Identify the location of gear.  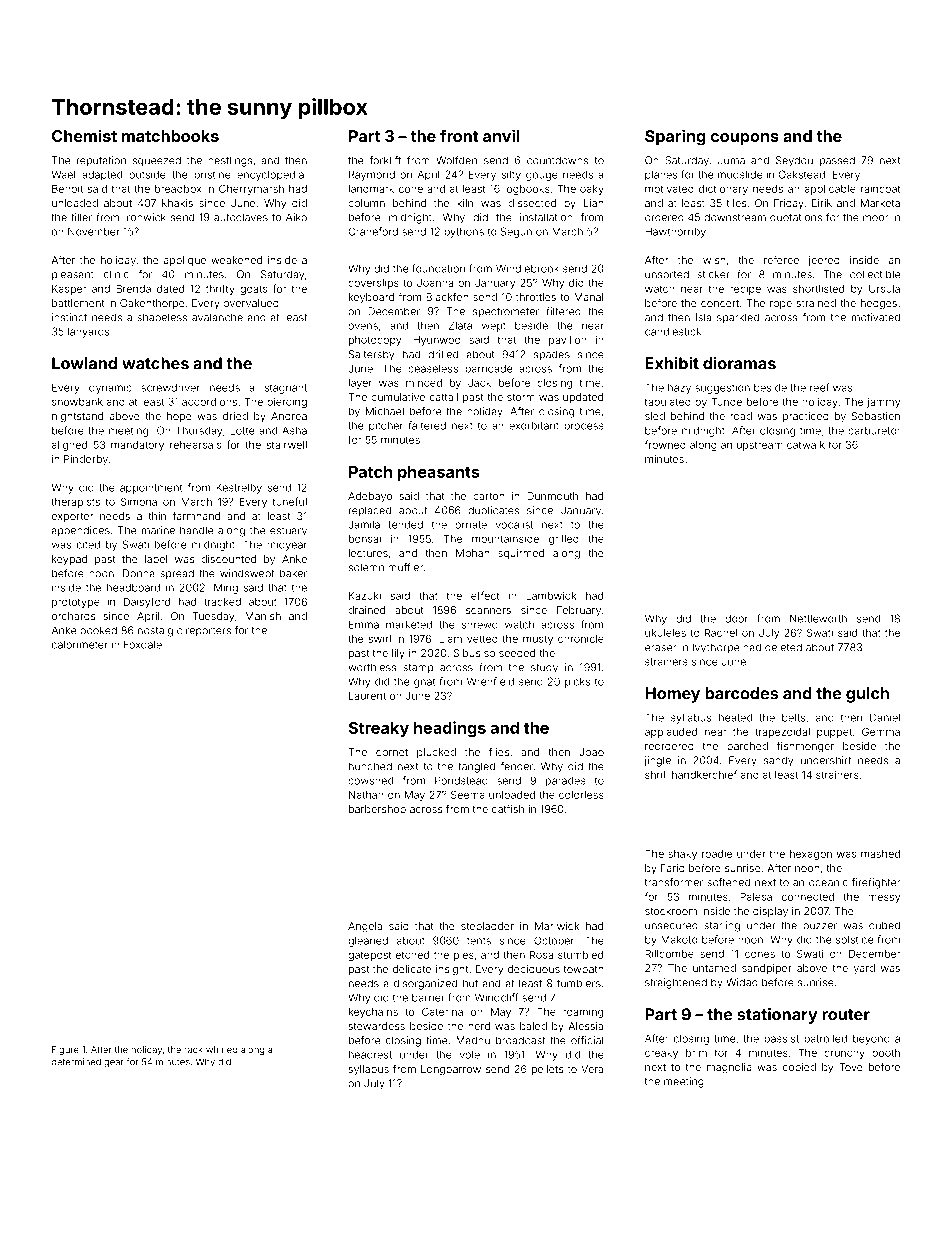
(114, 1064).
